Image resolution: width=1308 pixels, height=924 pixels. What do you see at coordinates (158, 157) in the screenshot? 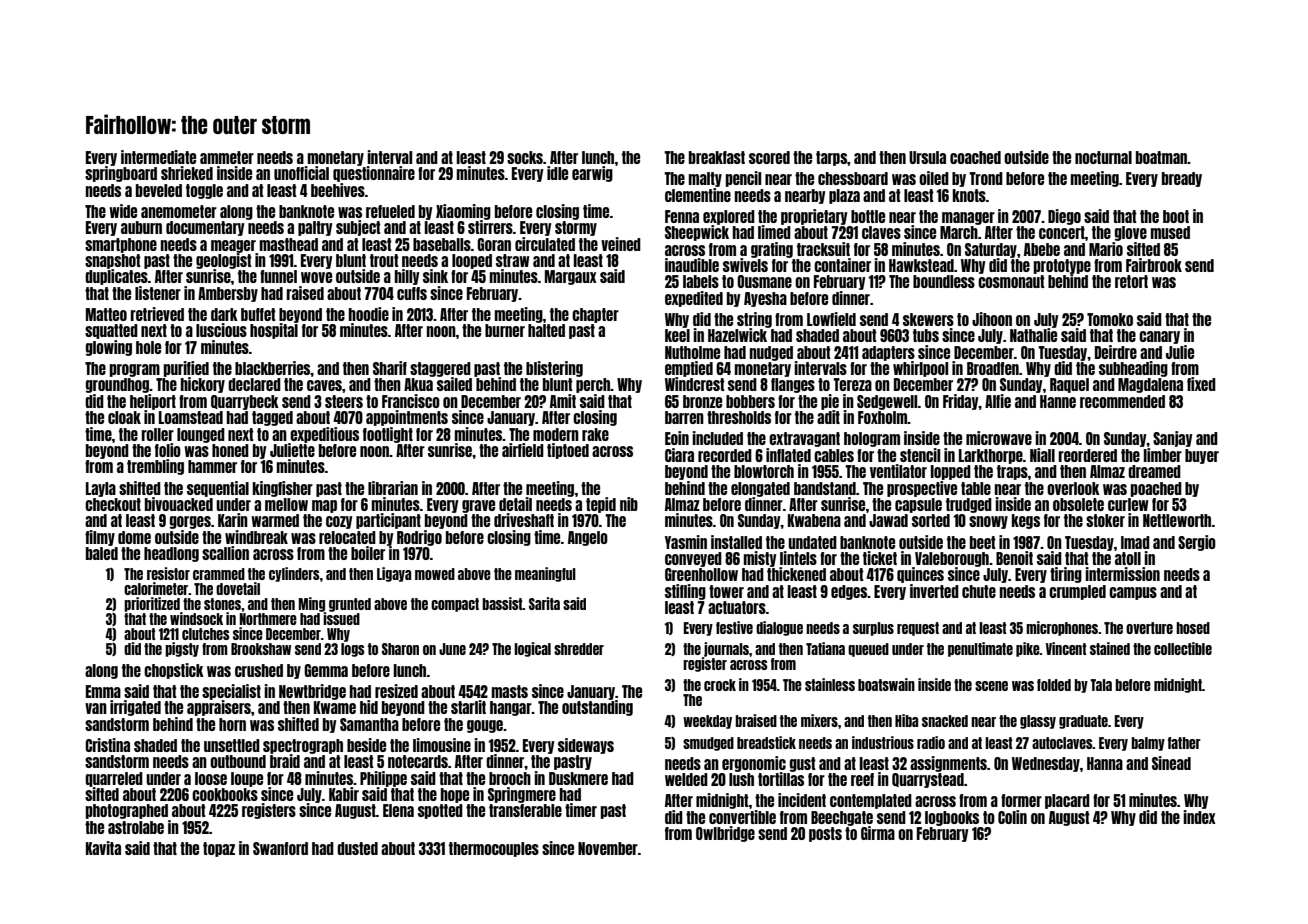
I see `intermediate` at bounding box center [158, 157].
